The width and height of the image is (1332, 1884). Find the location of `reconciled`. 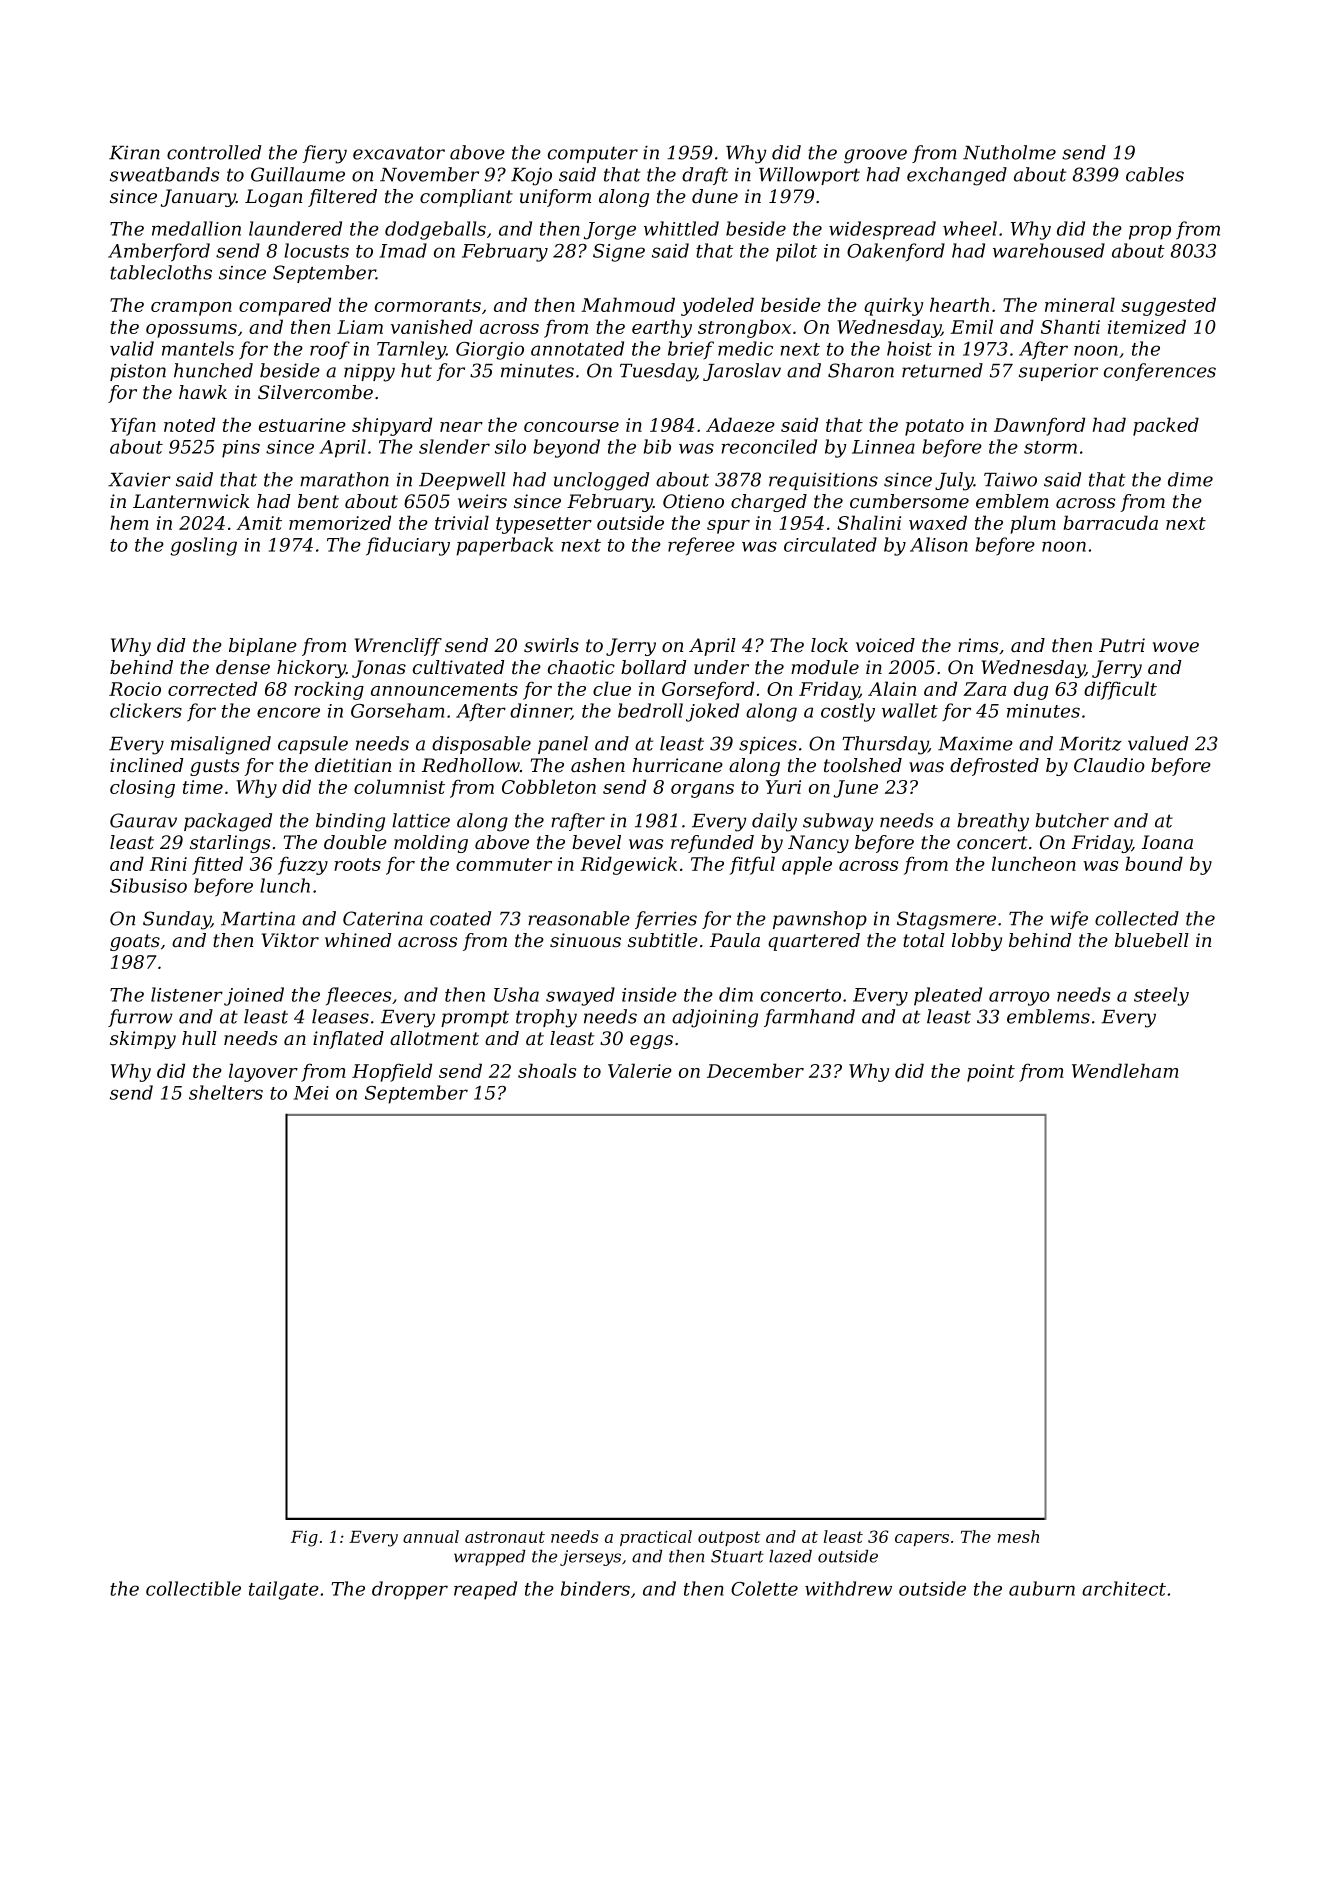

reconciled is located at coordinates (769, 446).
